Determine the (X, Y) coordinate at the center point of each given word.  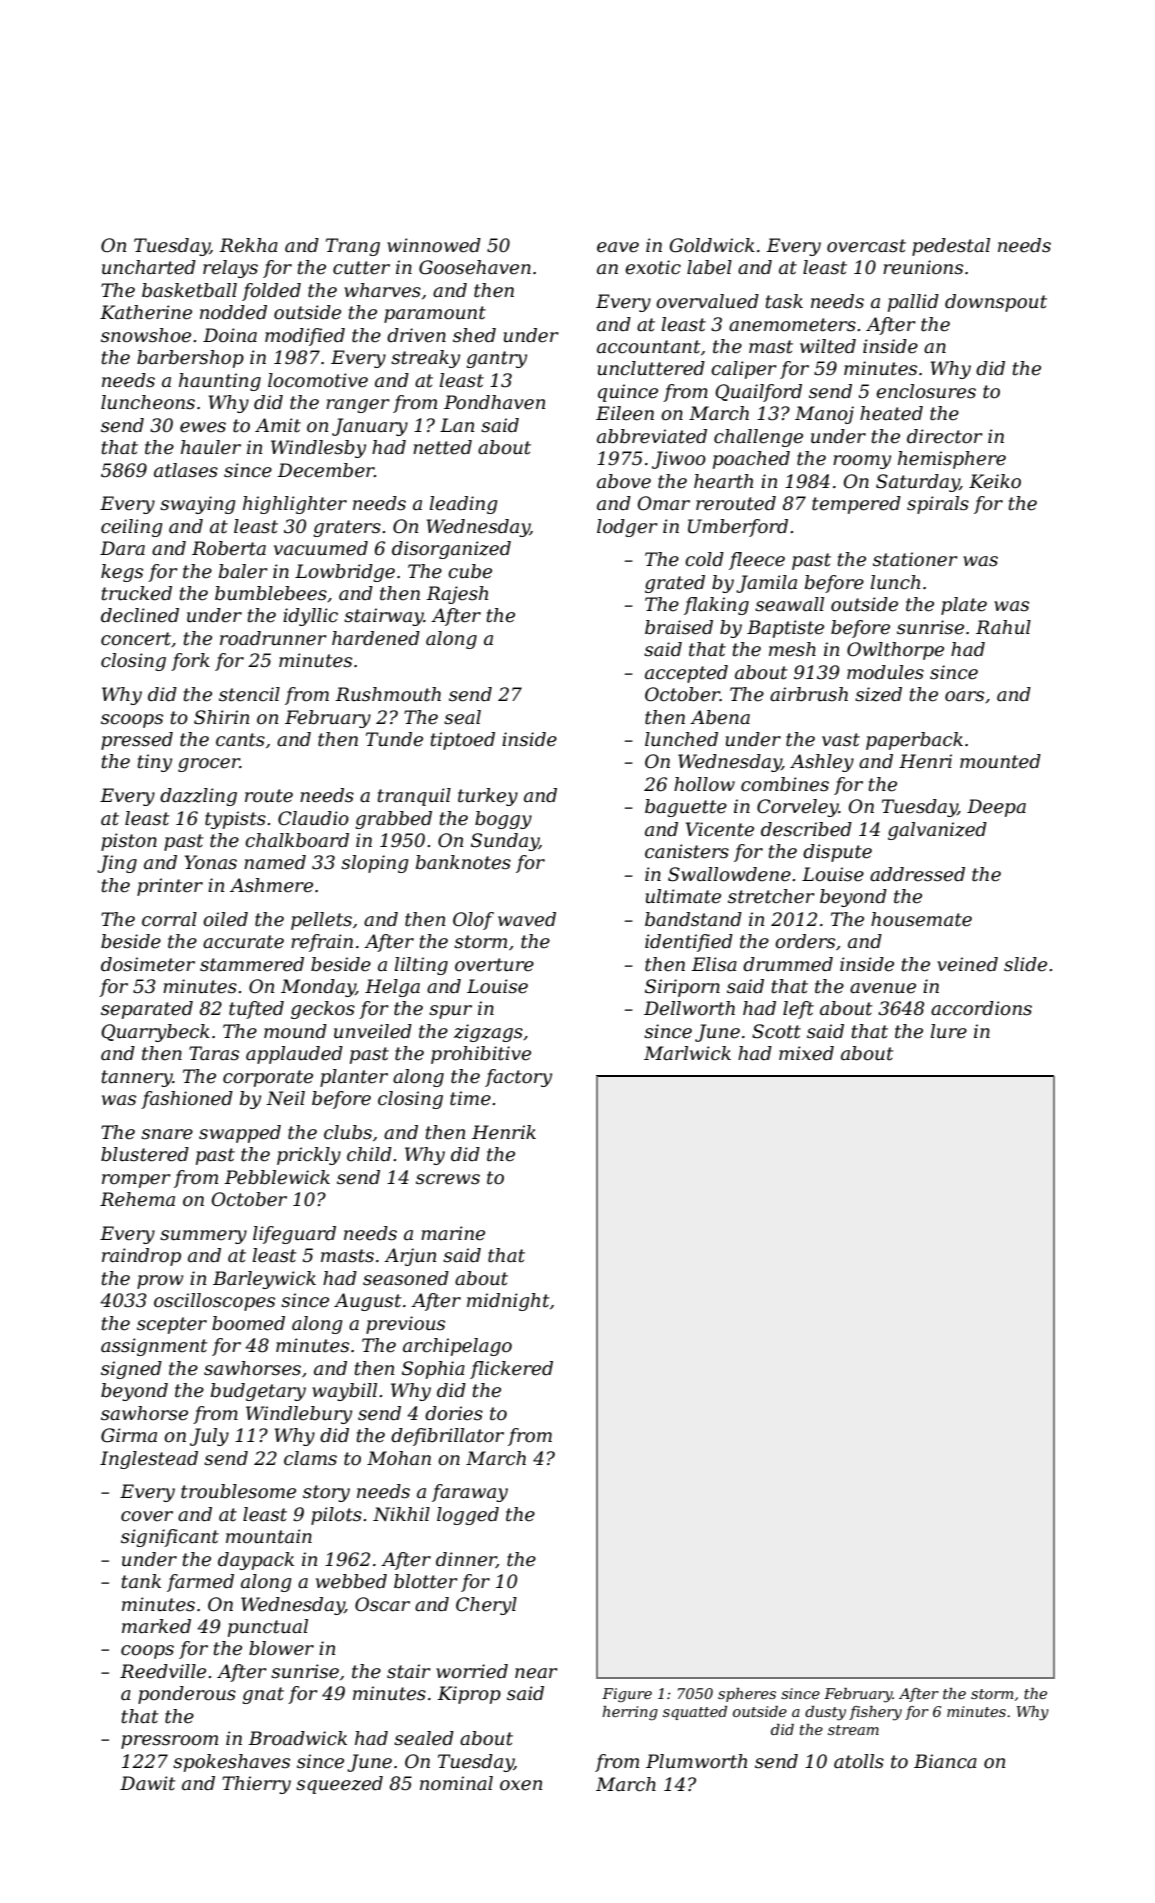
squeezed (339, 1785)
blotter (426, 1581)
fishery (875, 1713)
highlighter (295, 505)
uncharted (149, 267)
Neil (285, 1098)
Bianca (945, 1761)
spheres (747, 1695)
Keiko (995, 481)
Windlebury (299, 1415)
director (945, 436)
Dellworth (689, 1008)
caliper (744, 370)
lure (949, 1031)
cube (470, 571)
